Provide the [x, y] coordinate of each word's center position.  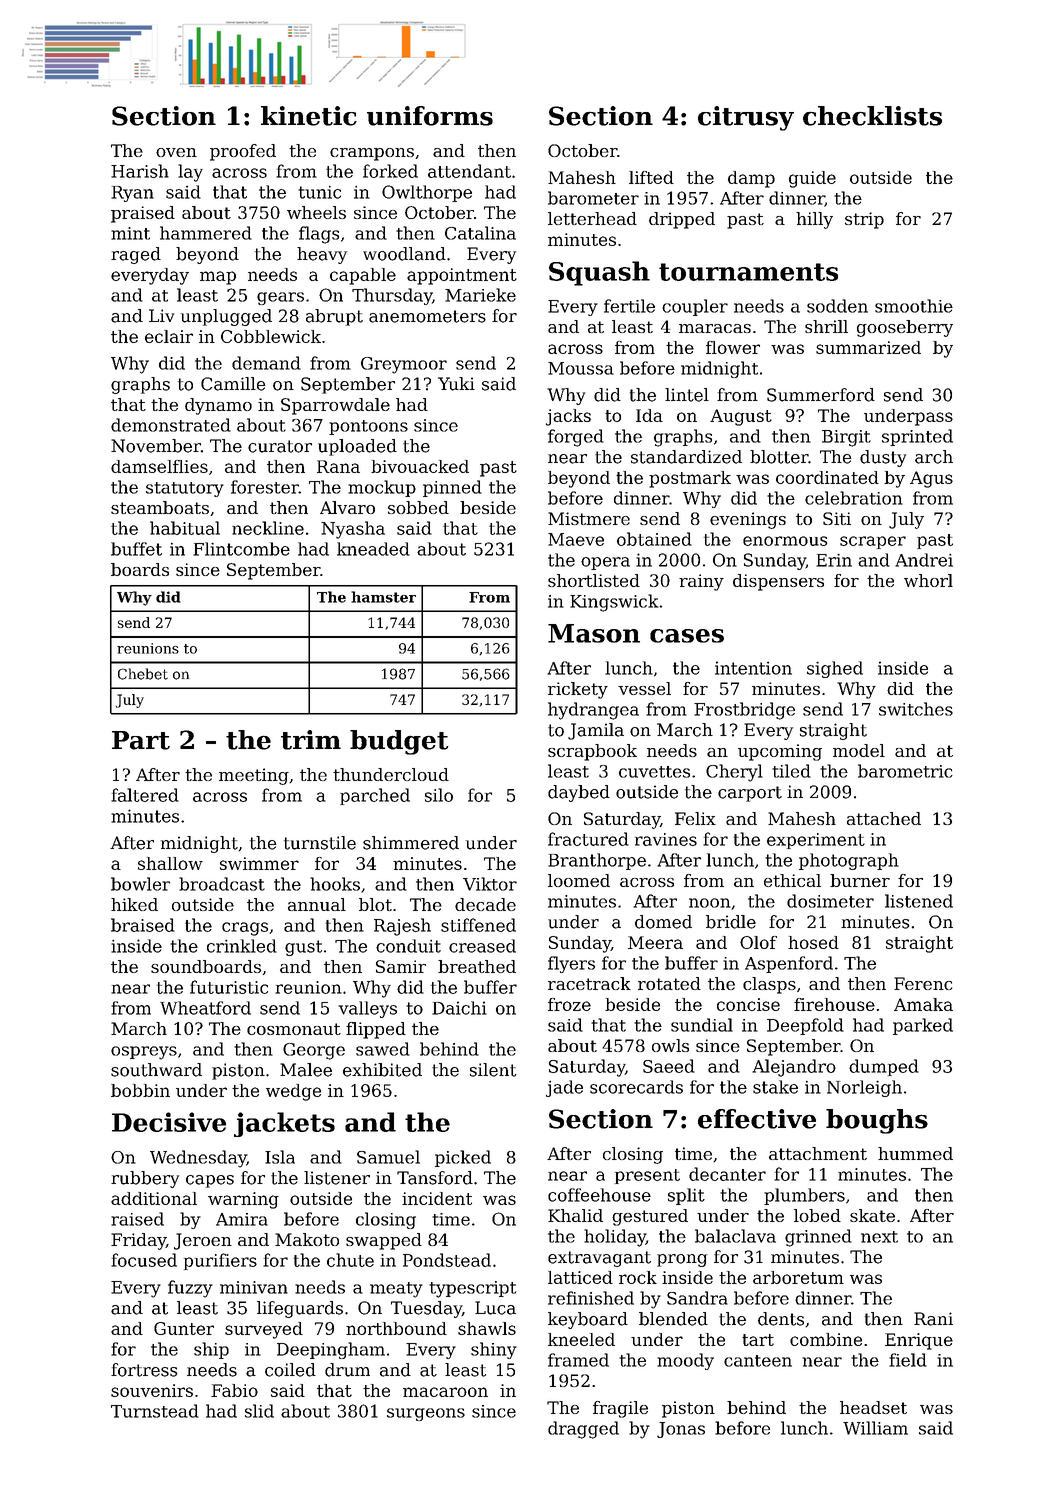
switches [916, 709]
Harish [140, 171]
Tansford [435, 1178]
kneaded [373, 549]
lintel [687, 395]
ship [211, 1350]
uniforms [430, 116]
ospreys [144, 1053]
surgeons [426, 1414]
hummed [915, 1153]
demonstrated [171, 425]
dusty [883, 458]
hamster [383, 597]
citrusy [746, 118]
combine [826, 1339]
